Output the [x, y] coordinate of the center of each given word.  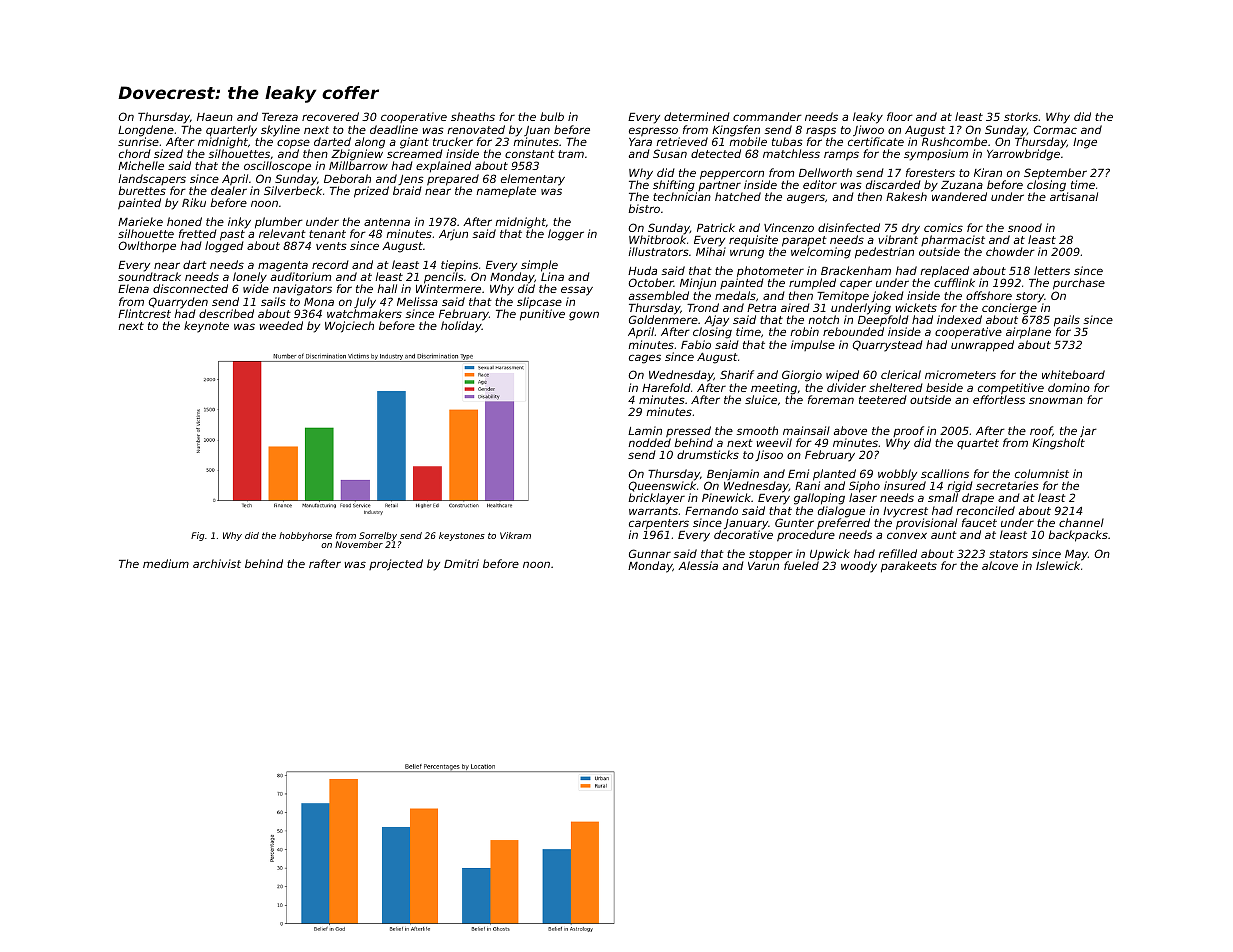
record [330, 264]
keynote [206, 327]
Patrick [716, 227]
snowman [1056, 400]
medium [166, 563]
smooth [757, 430]
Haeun [215, 117]
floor [900, 116]
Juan [537, 131]
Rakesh [906, 196]
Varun [763, 566]
